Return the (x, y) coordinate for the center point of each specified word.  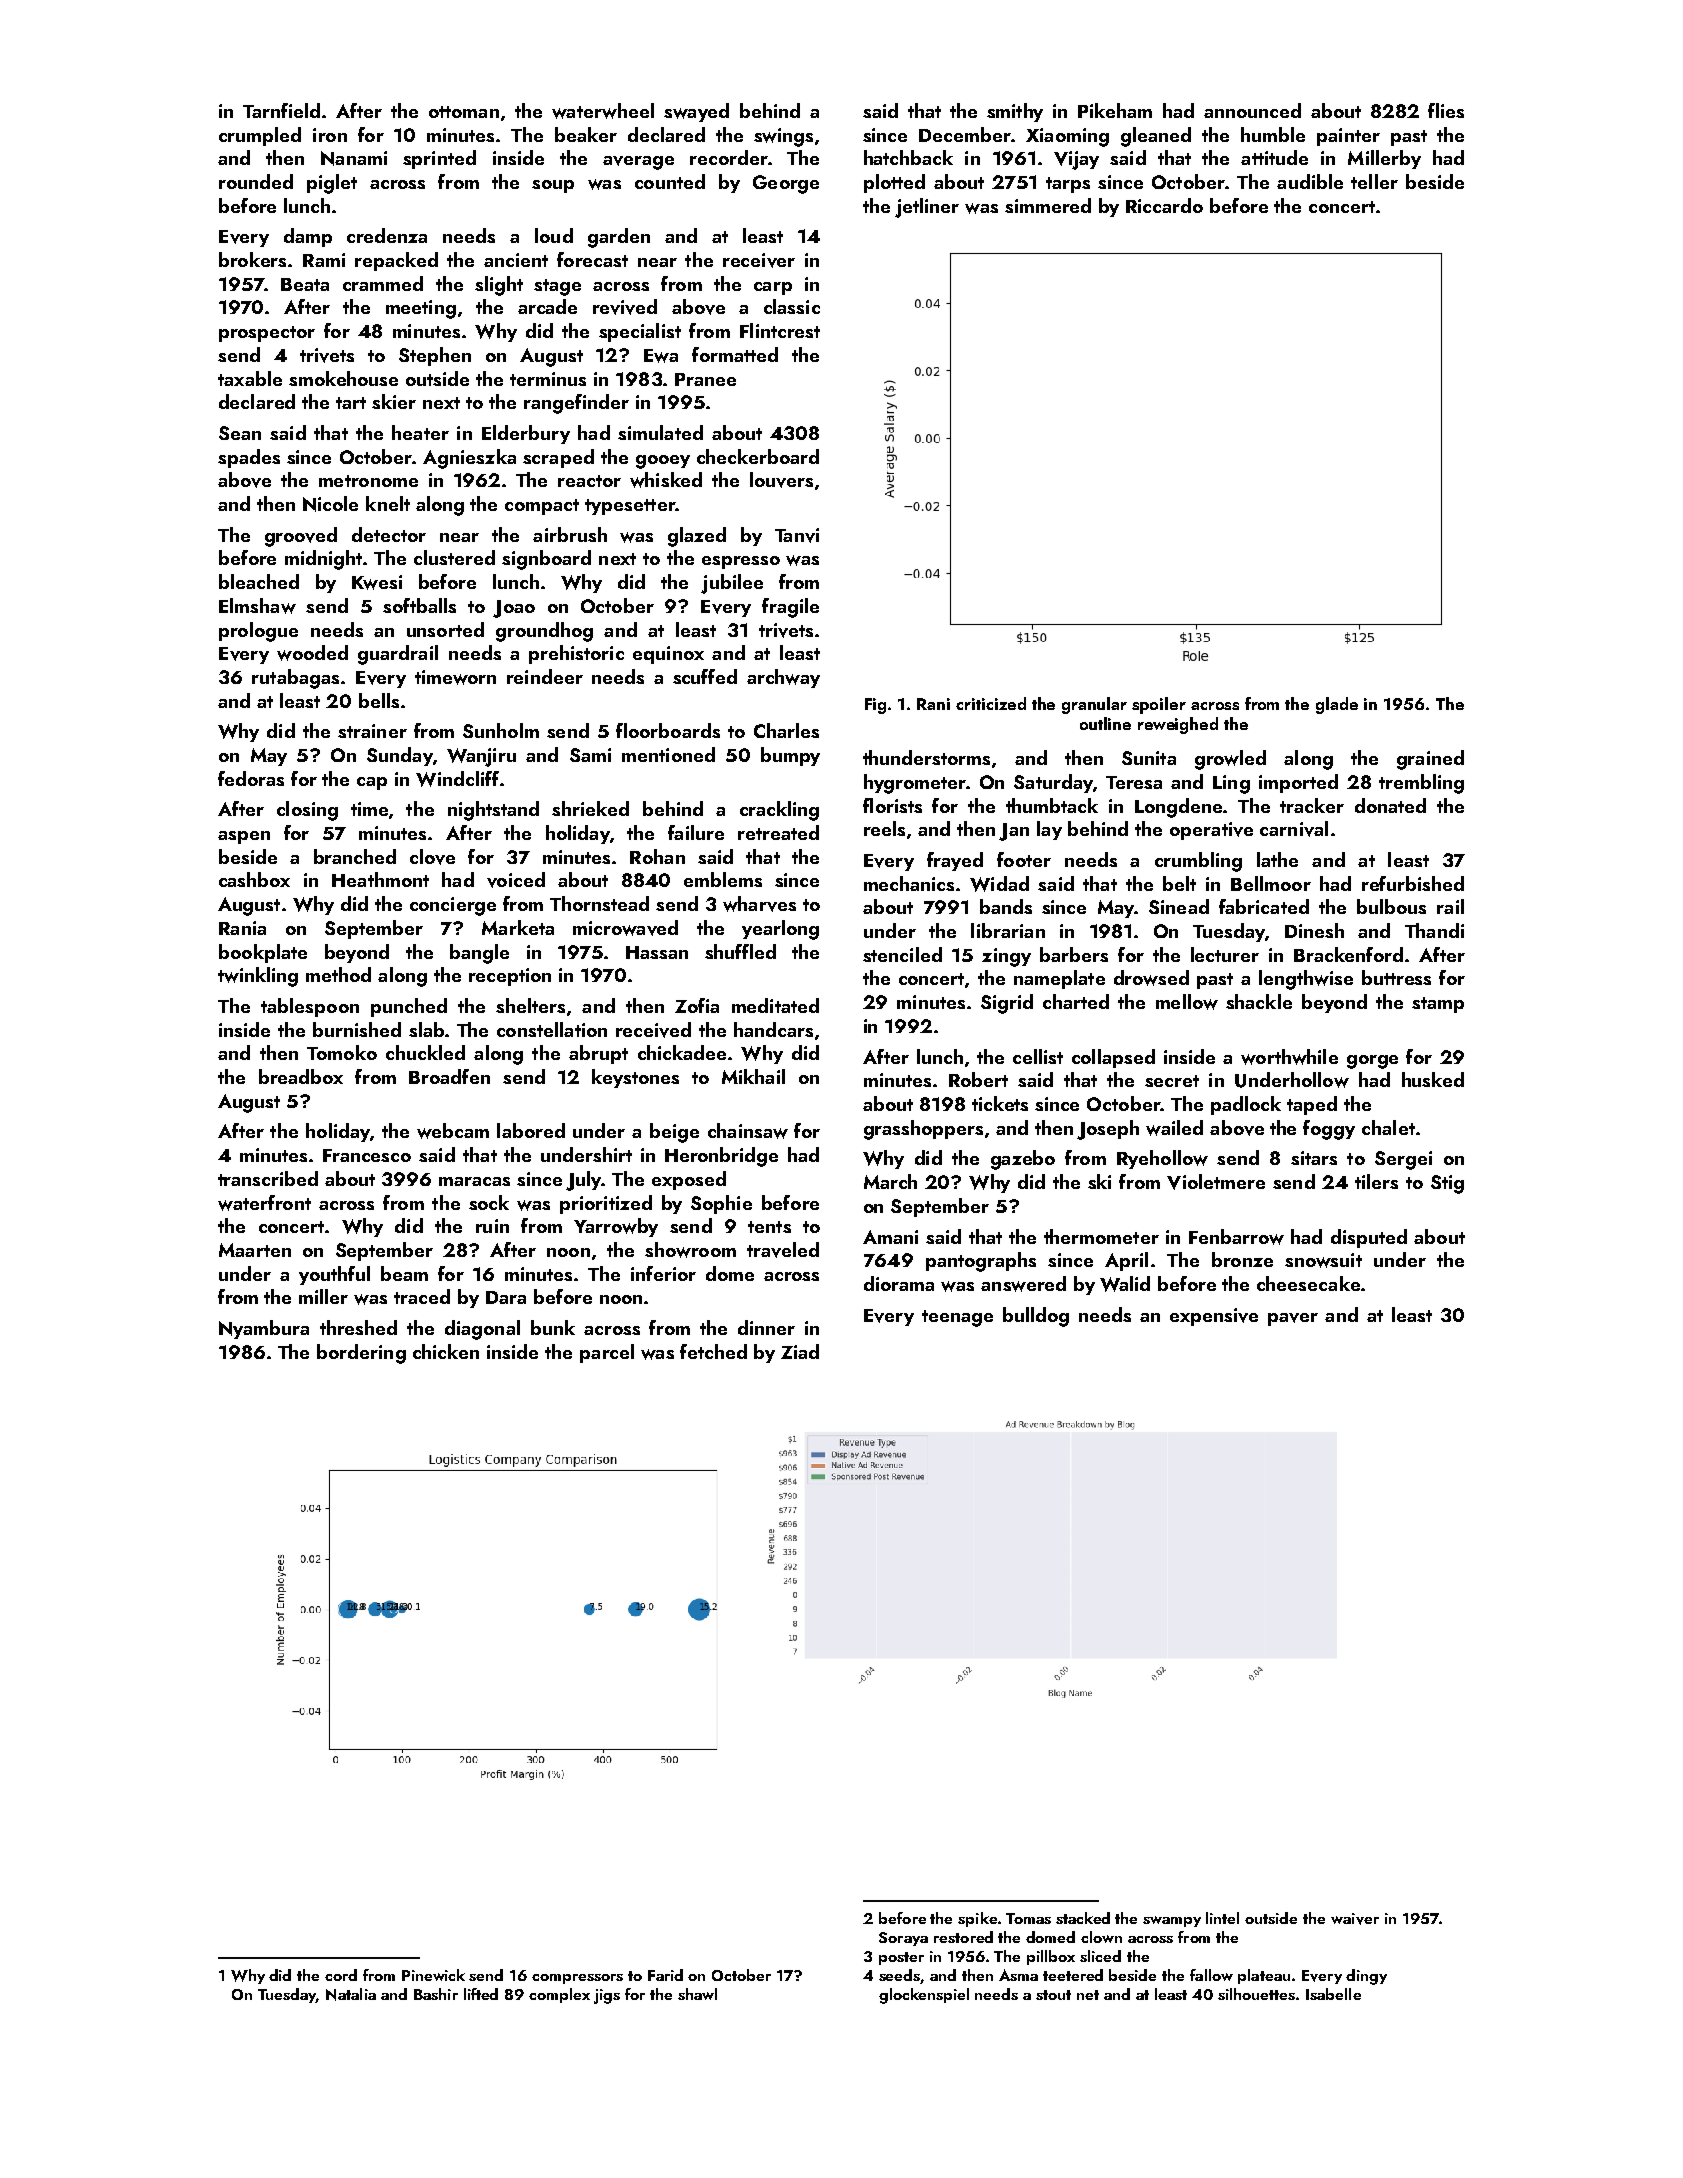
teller (1374, 181)
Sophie (721, 1204)
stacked (1083, 1918)
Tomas (1028, 1918)
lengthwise (1306, 980)
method (338, 974)
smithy (1015, 112)
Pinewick (433, 1975)
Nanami (354, 158)
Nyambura (264, 1329)
